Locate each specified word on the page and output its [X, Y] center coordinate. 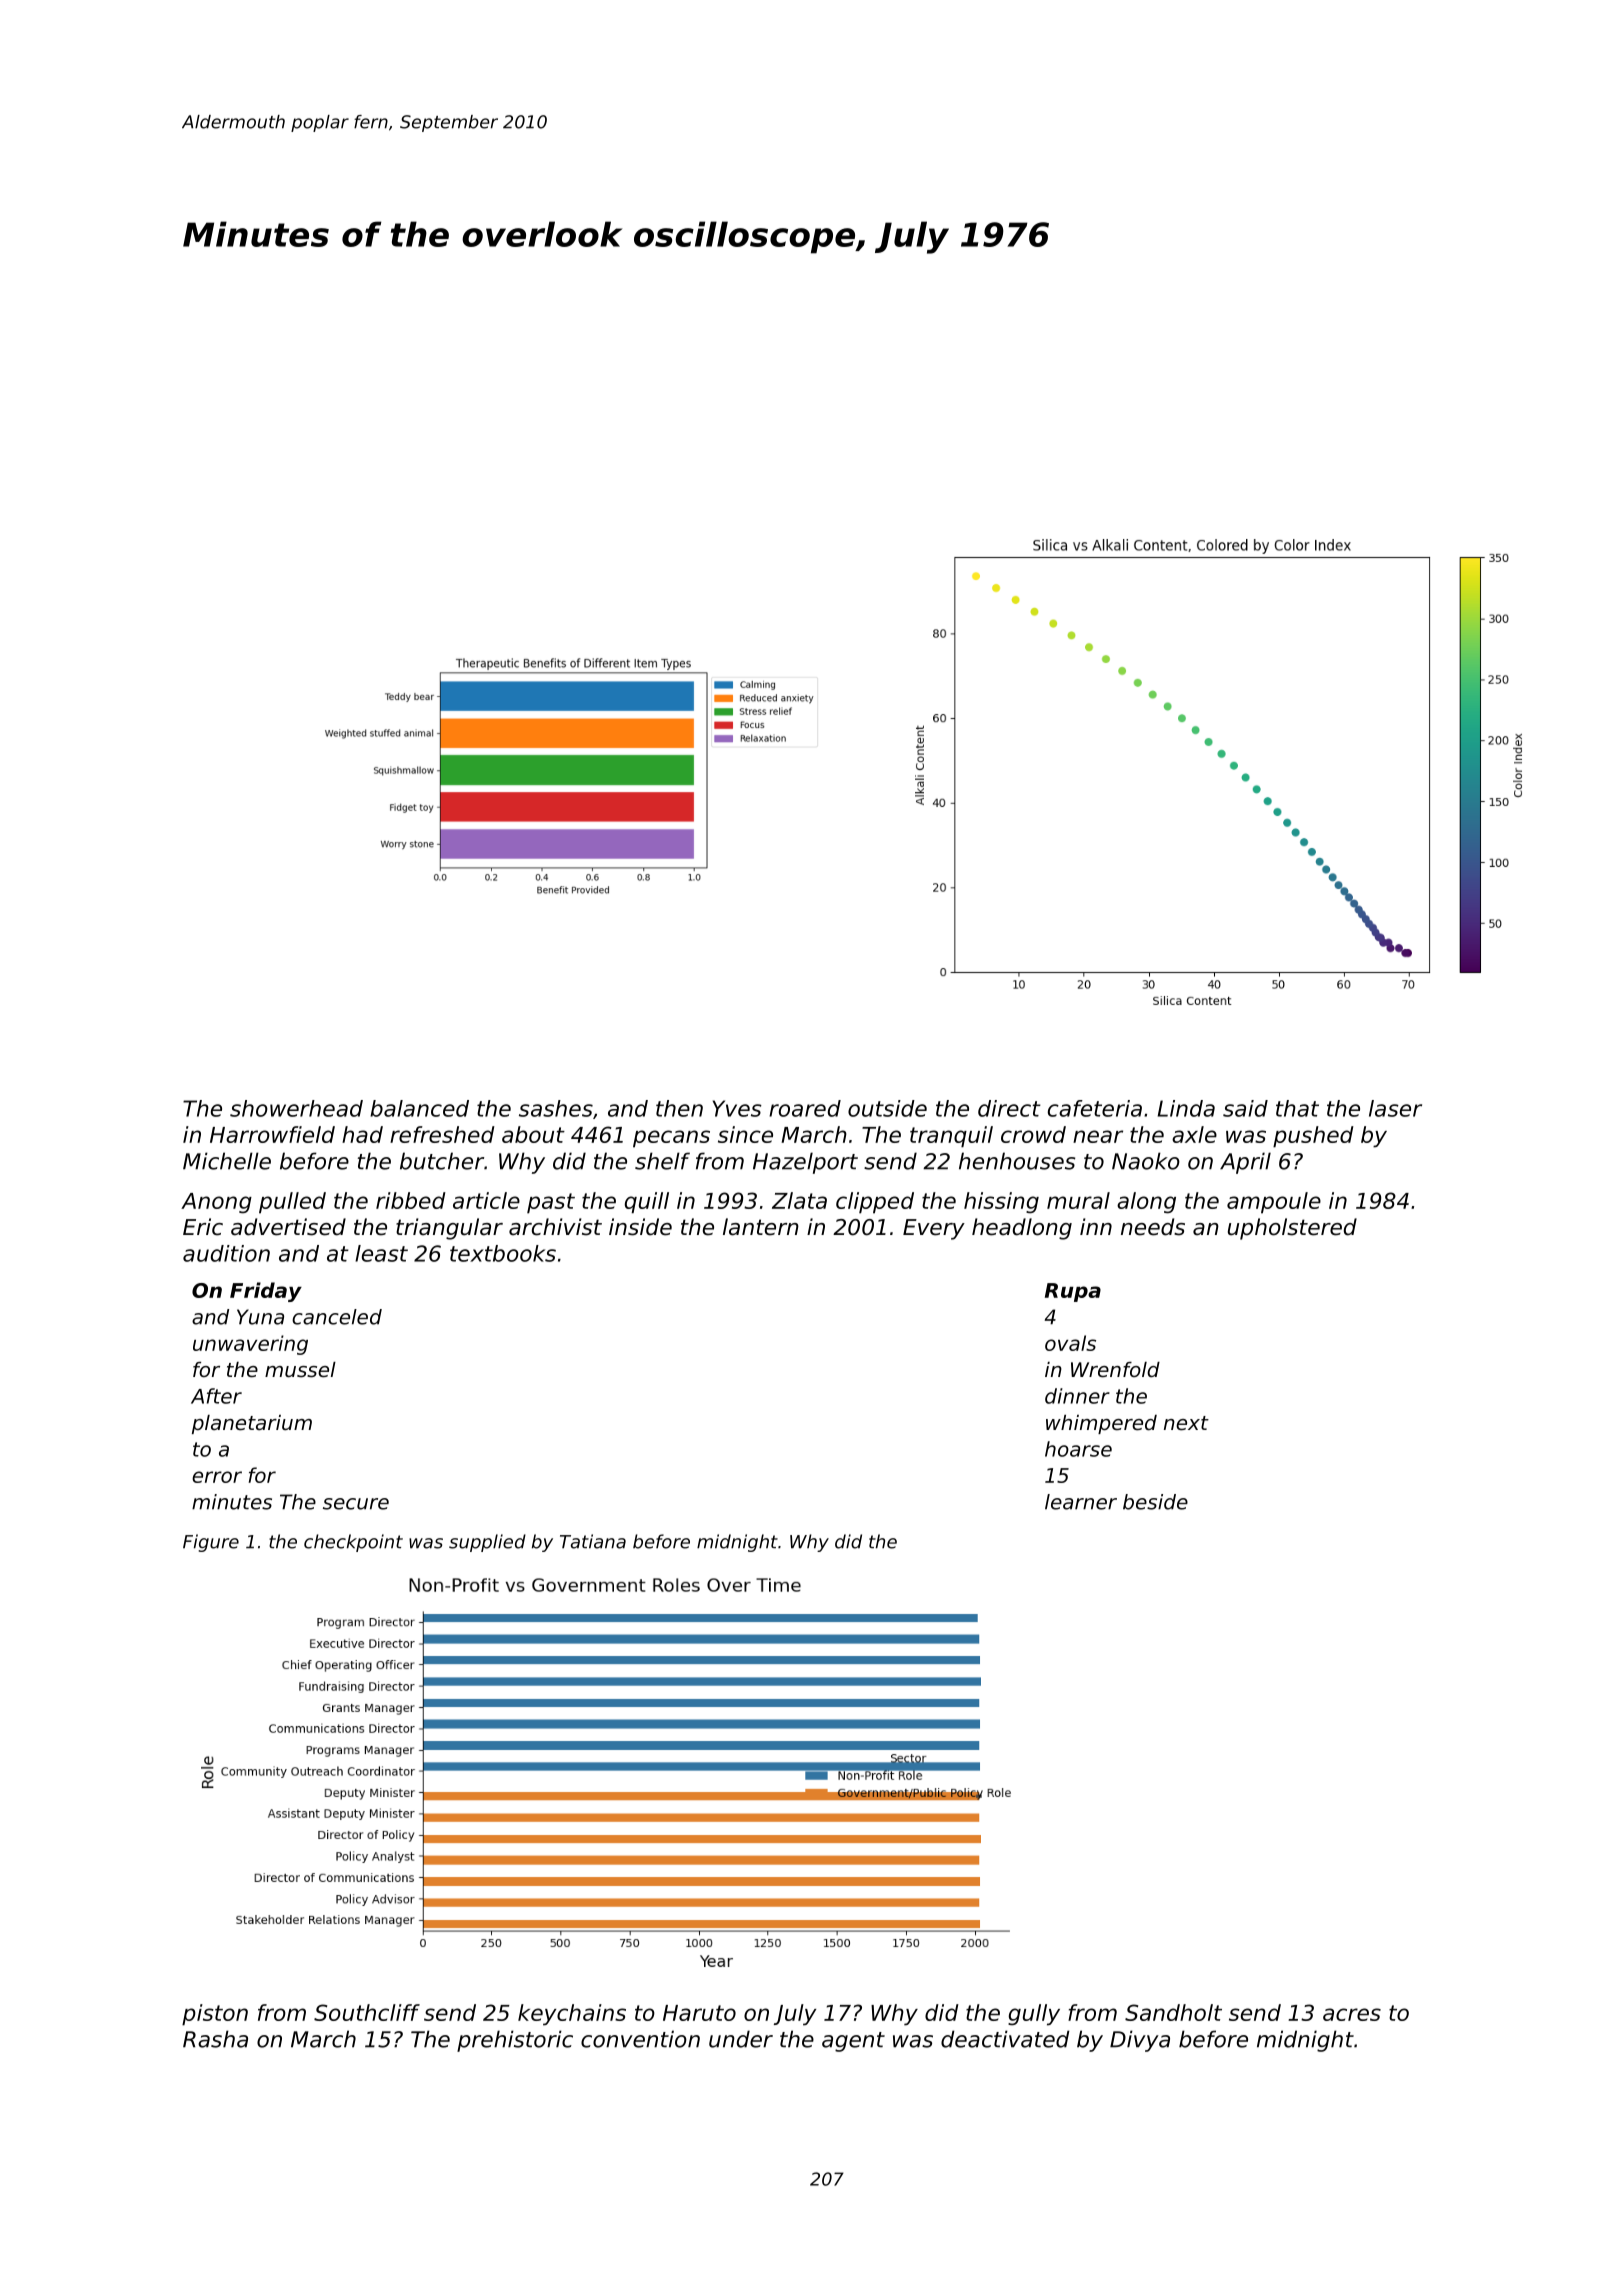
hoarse [1078, 1449]
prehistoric [515, 2041]
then [679, 1108]
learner [1081, 1502]
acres [1352, 2014]
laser [1395, 1108]
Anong [216, 1203]
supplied [487, 1543]
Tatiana [593, 1541]
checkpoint [353, 1543]
